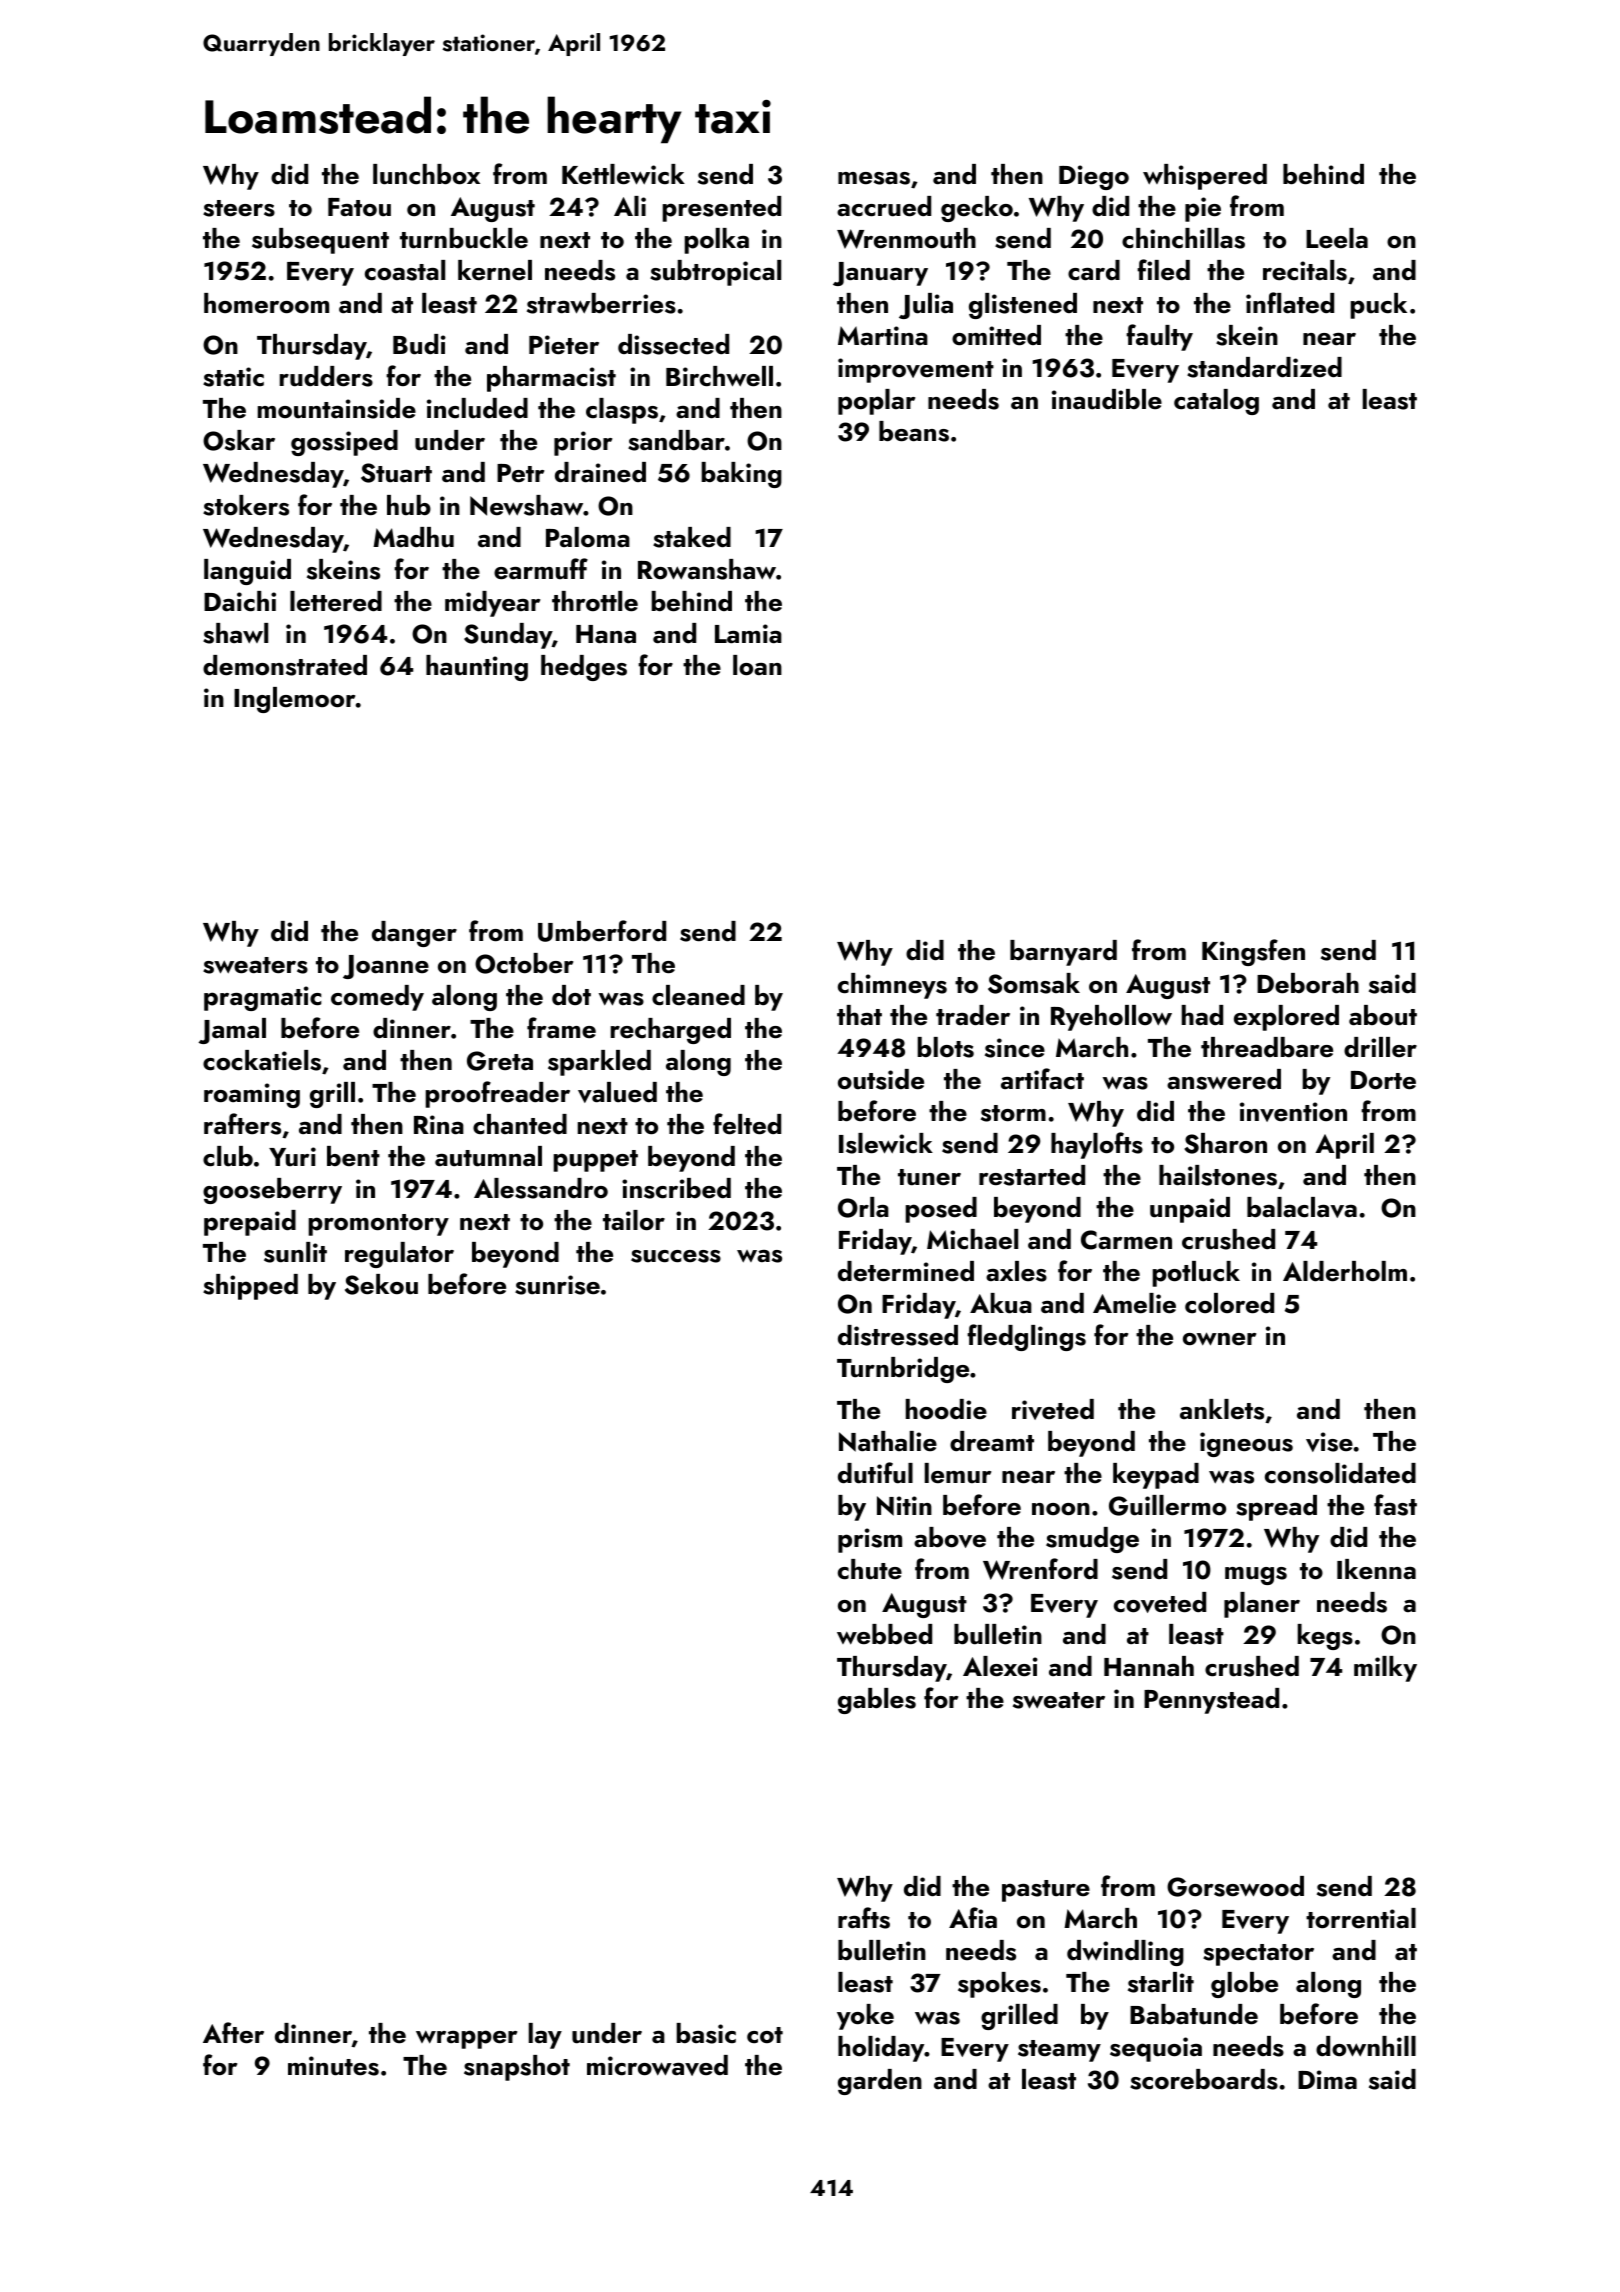 The width and height of the document is (1620, 2292). I want to click on potluck, so click(1196, 1274).
